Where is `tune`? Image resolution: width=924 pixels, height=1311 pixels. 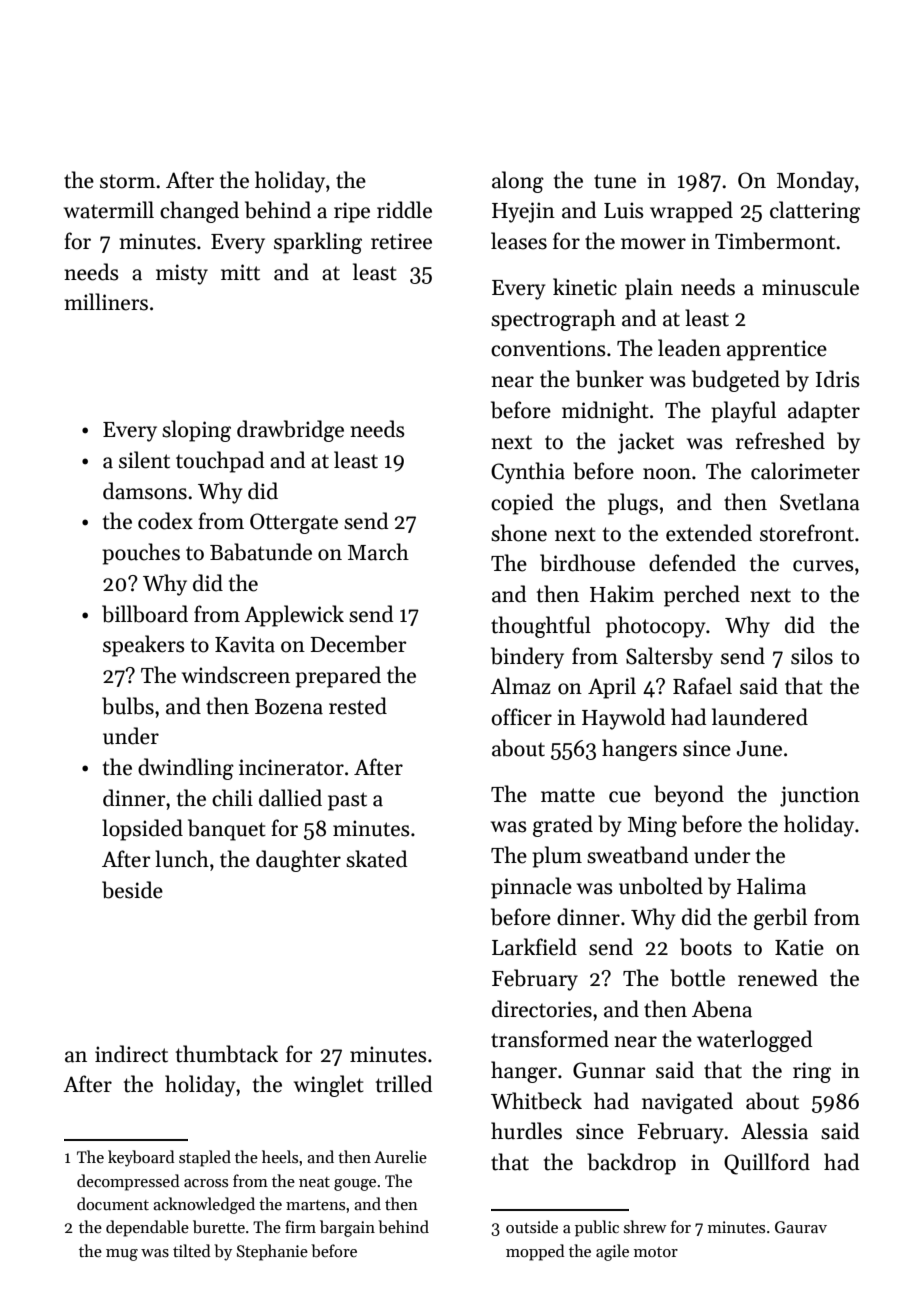 tune is located at coordinates (615, 181).
